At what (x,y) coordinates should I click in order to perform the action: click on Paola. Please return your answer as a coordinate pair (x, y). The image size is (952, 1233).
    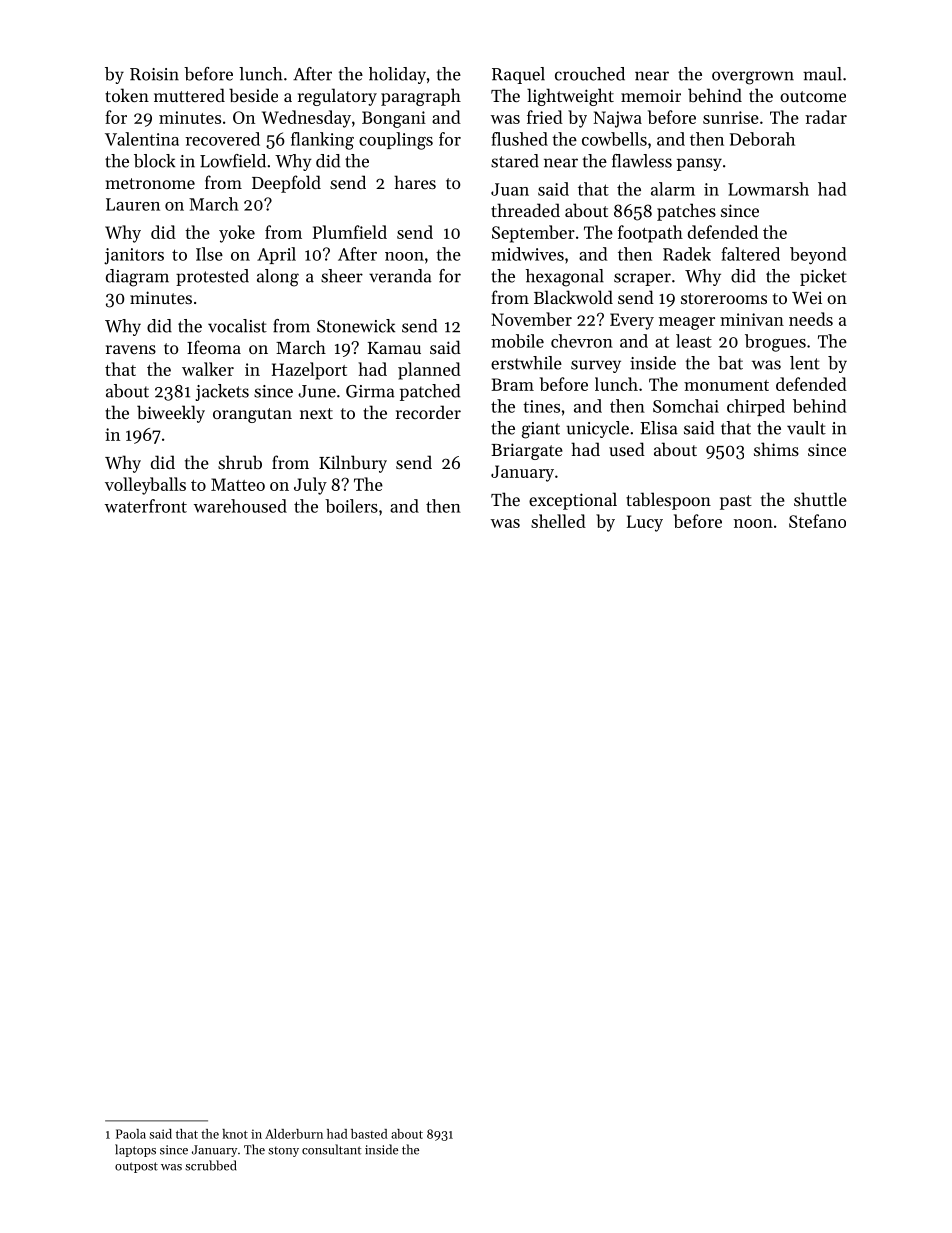
    Looking at the image, I should click on (131, 1134).
